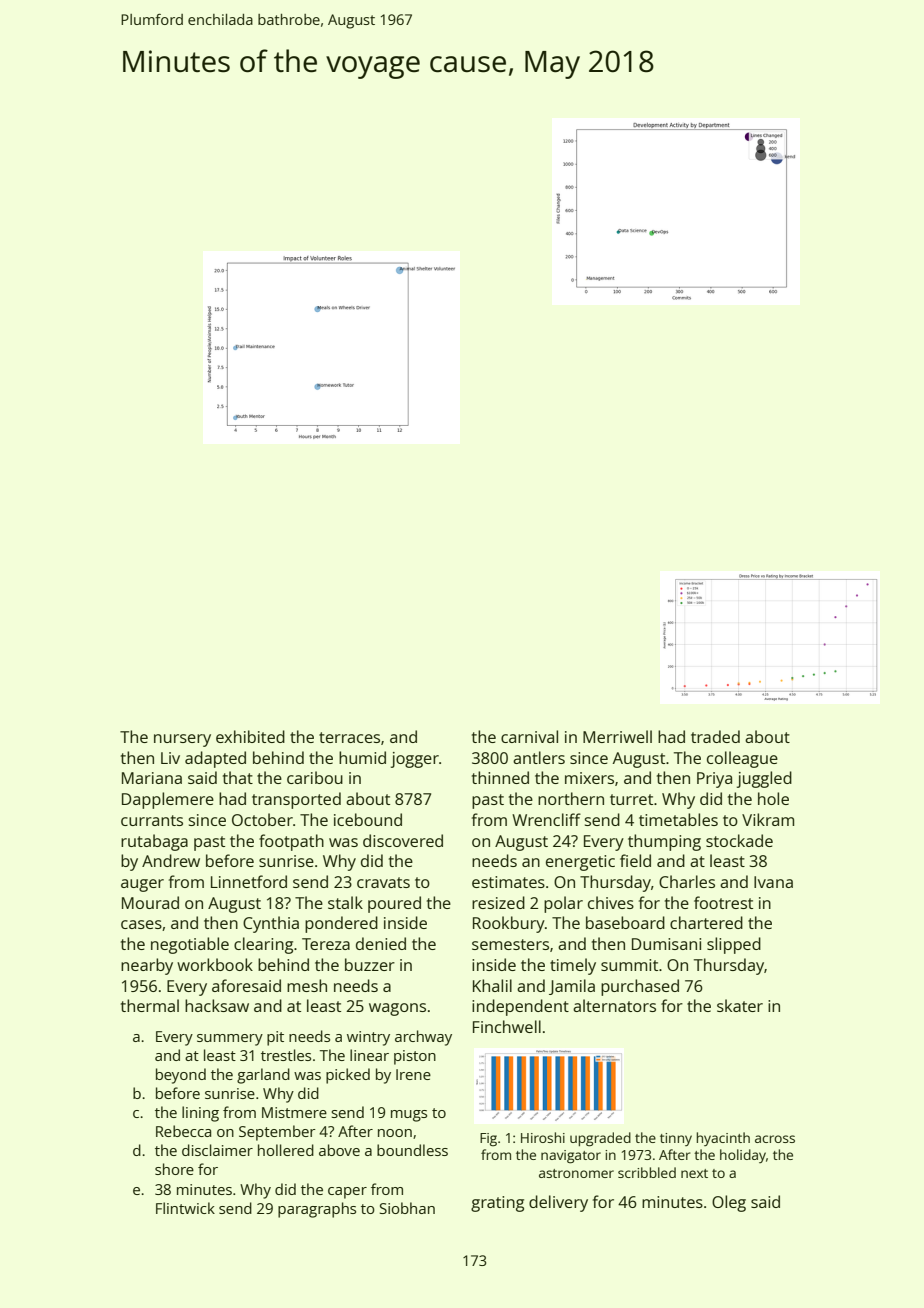 Image resolution: width=924 pixels, height=1308 pixels. What do you see at coordinates (617, 736) in the image?
I see `Merriwell` at bounding box center [617, 736].
